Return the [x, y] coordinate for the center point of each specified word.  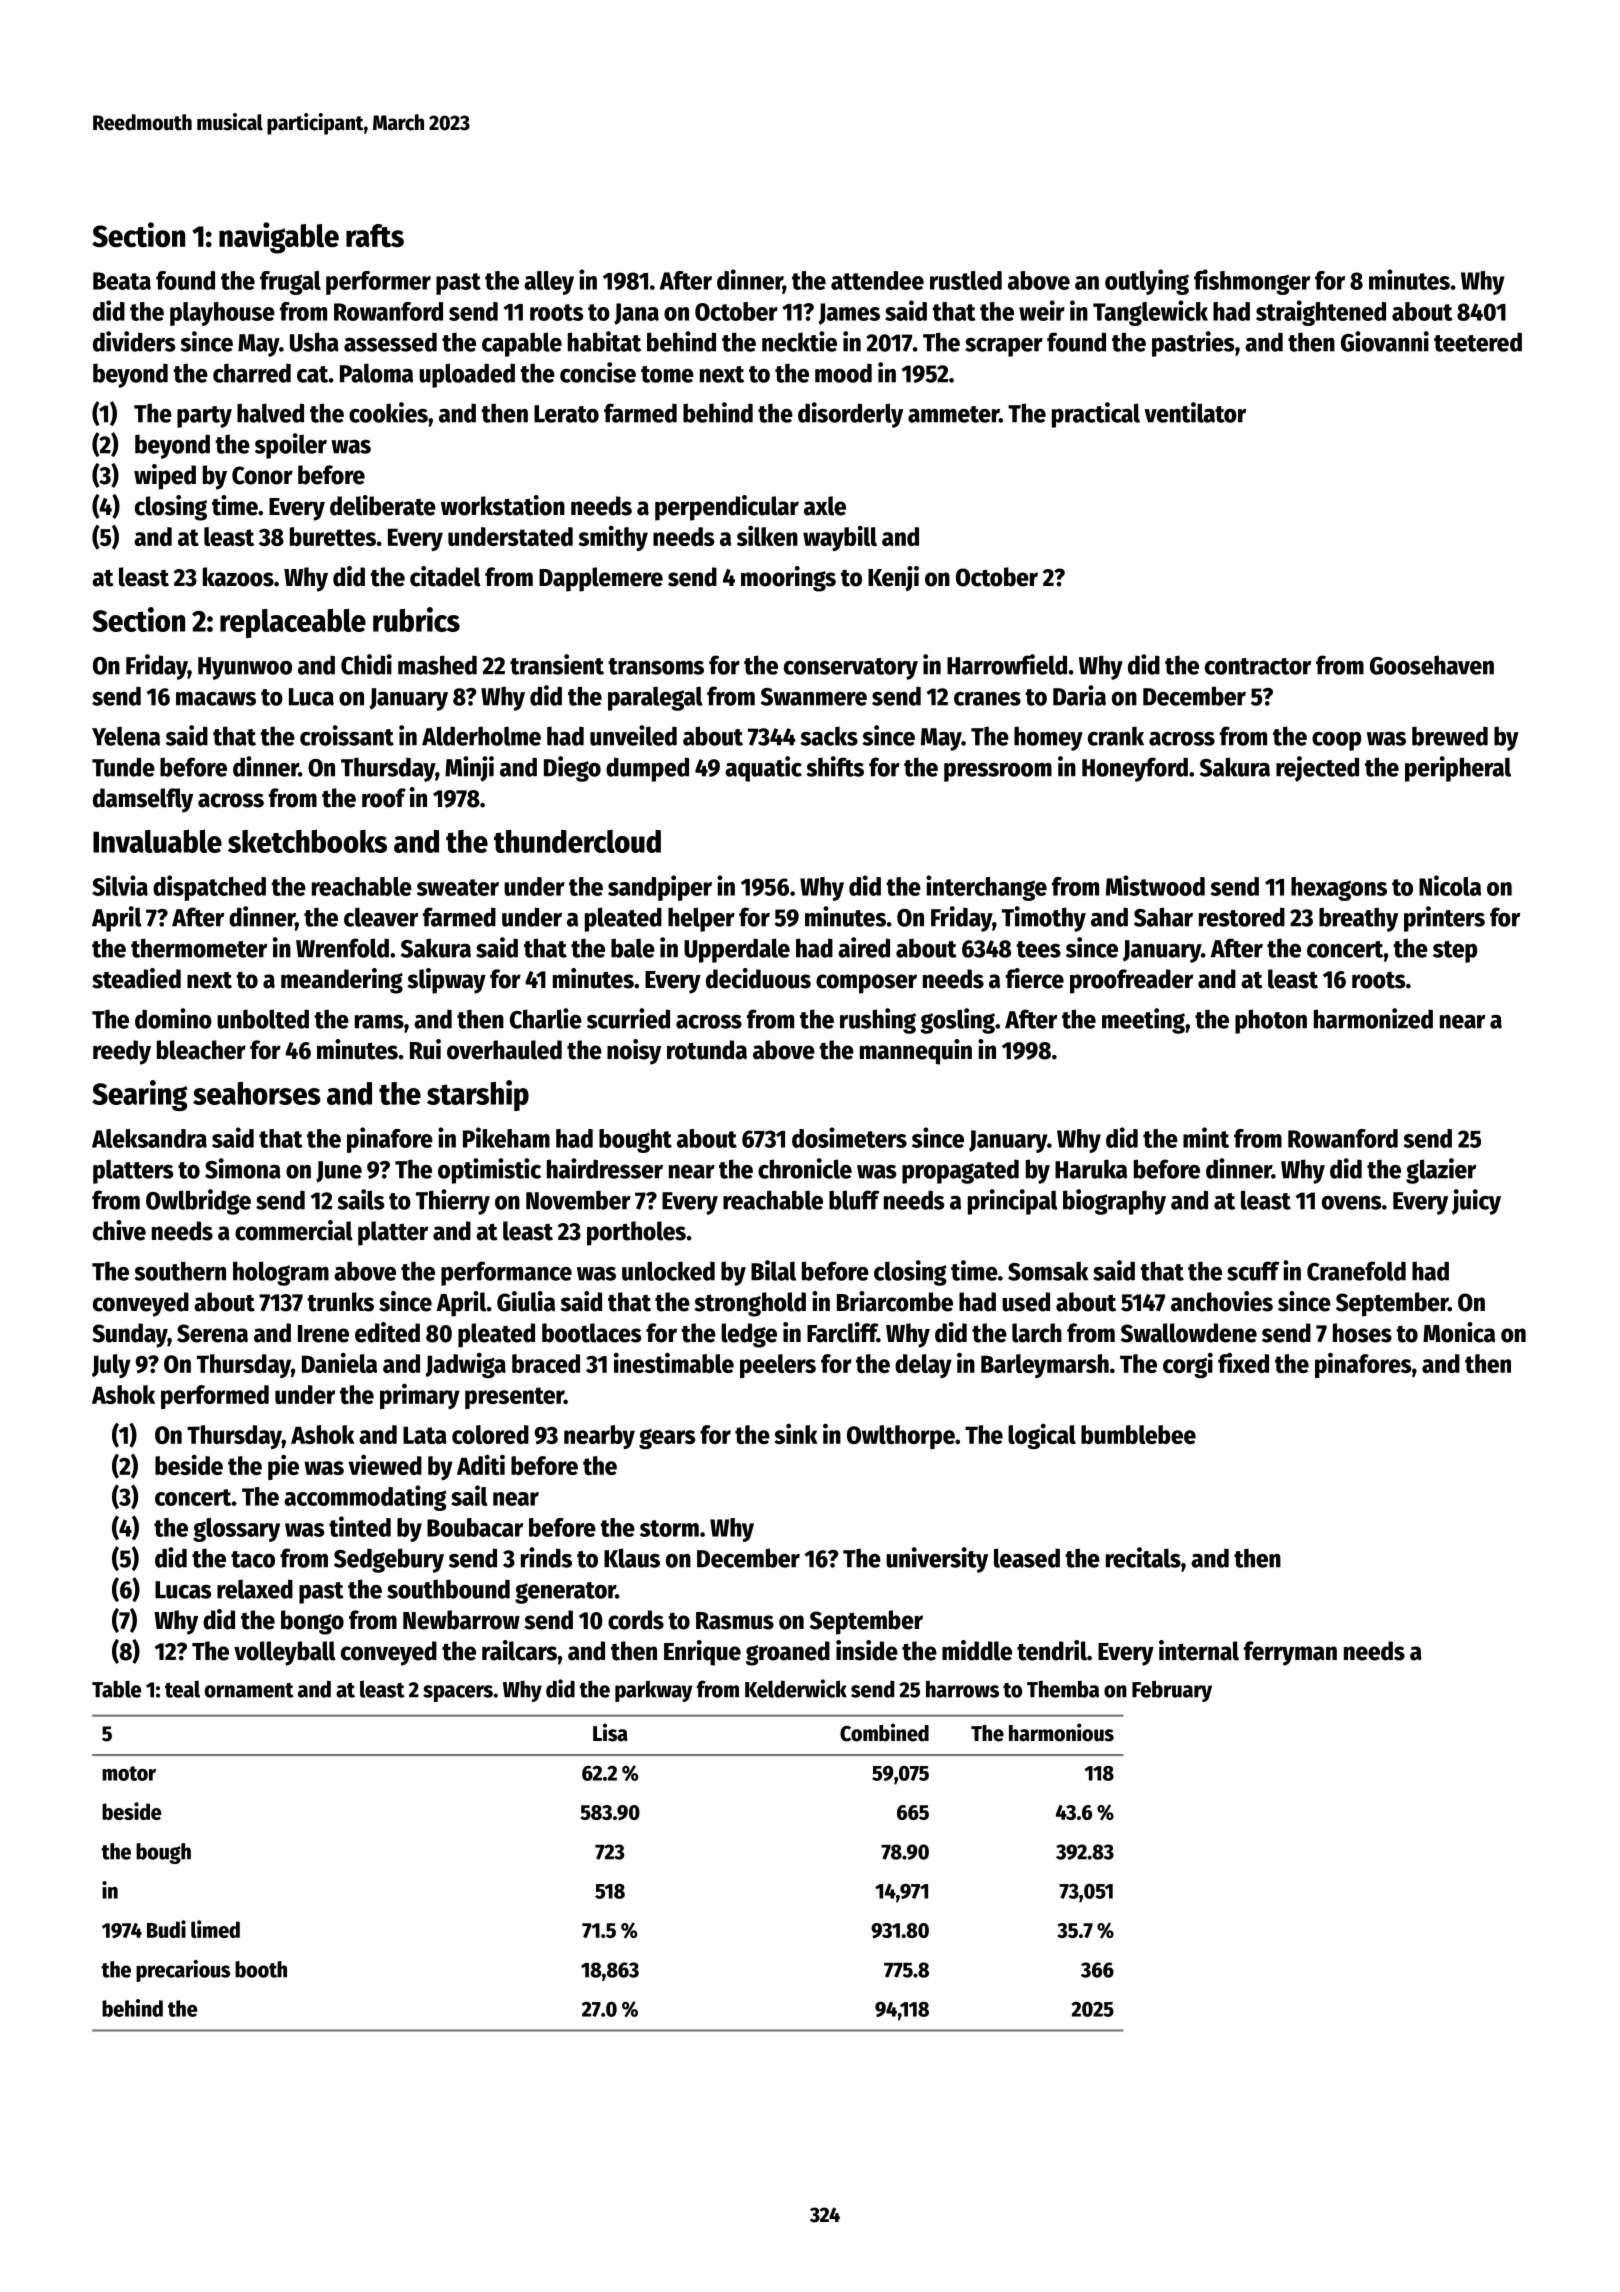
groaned [788, 1653]
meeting [1143, 1021]
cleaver [381, 917]
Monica [1459, 1332]
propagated [960, 1171]
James [849, 314]
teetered [1478, 342]
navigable [279, 238]
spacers [458, 1693]
